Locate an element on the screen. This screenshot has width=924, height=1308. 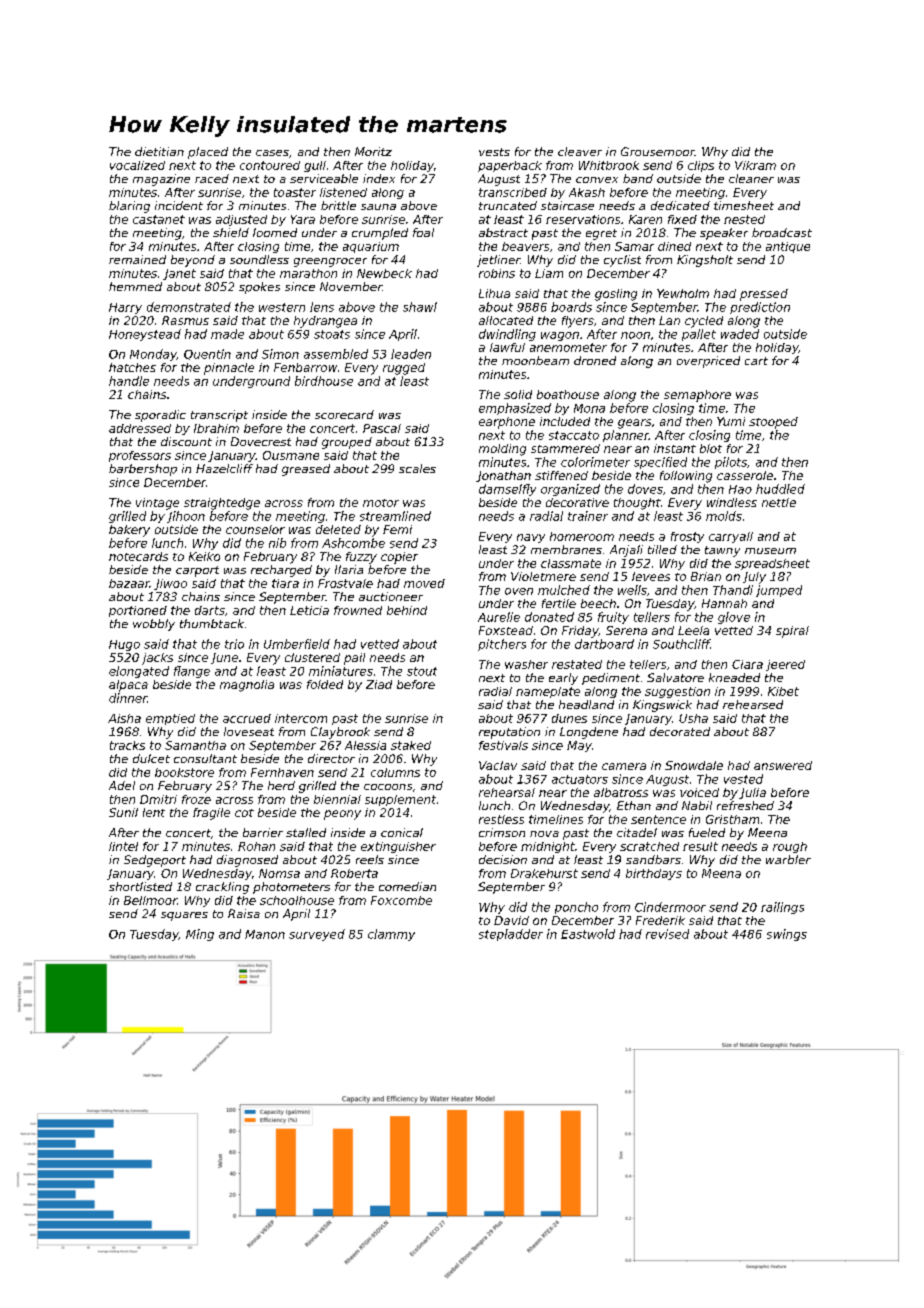
navy is located at coordinates (531, 538).
